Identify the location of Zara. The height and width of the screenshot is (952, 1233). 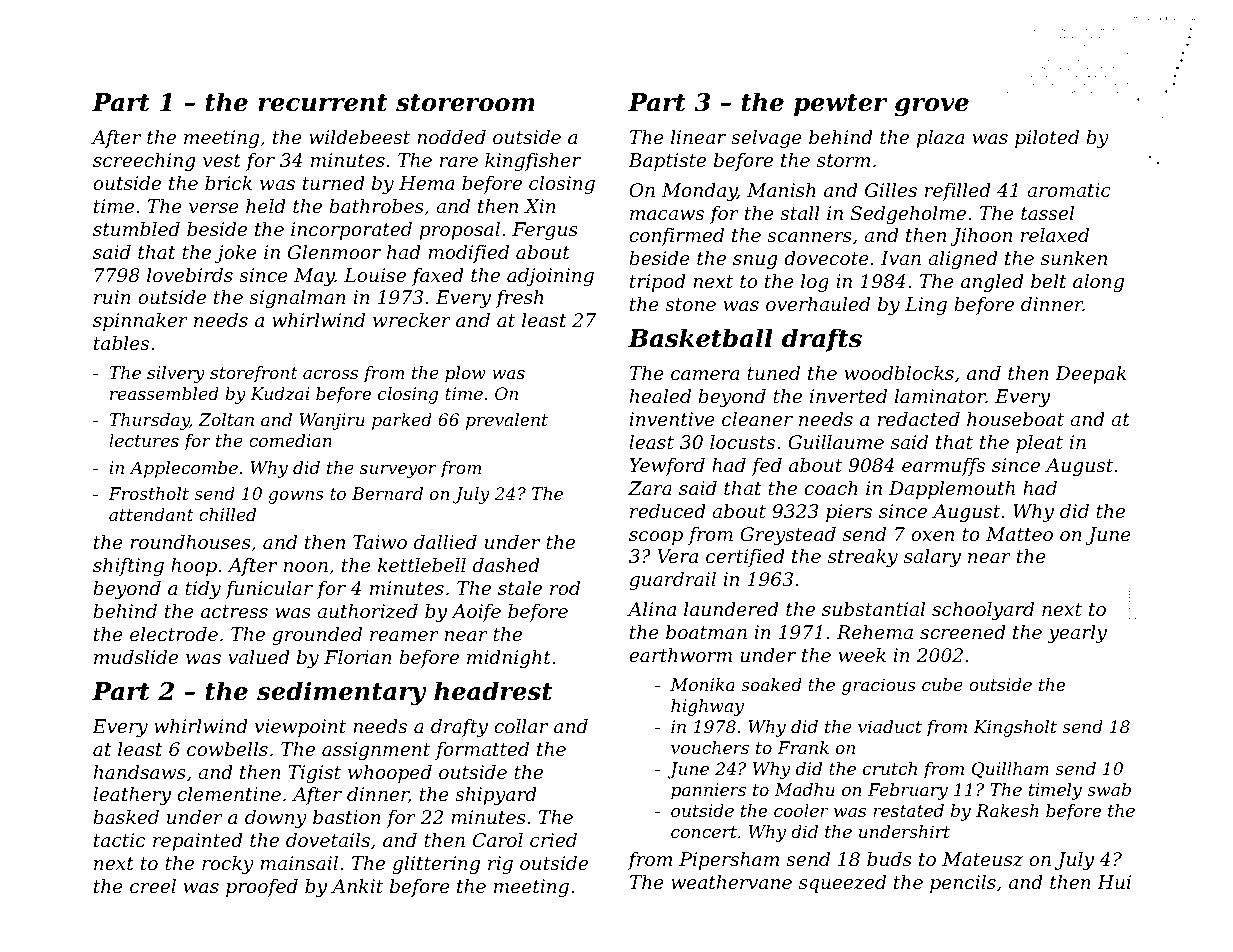
(650, 488).
